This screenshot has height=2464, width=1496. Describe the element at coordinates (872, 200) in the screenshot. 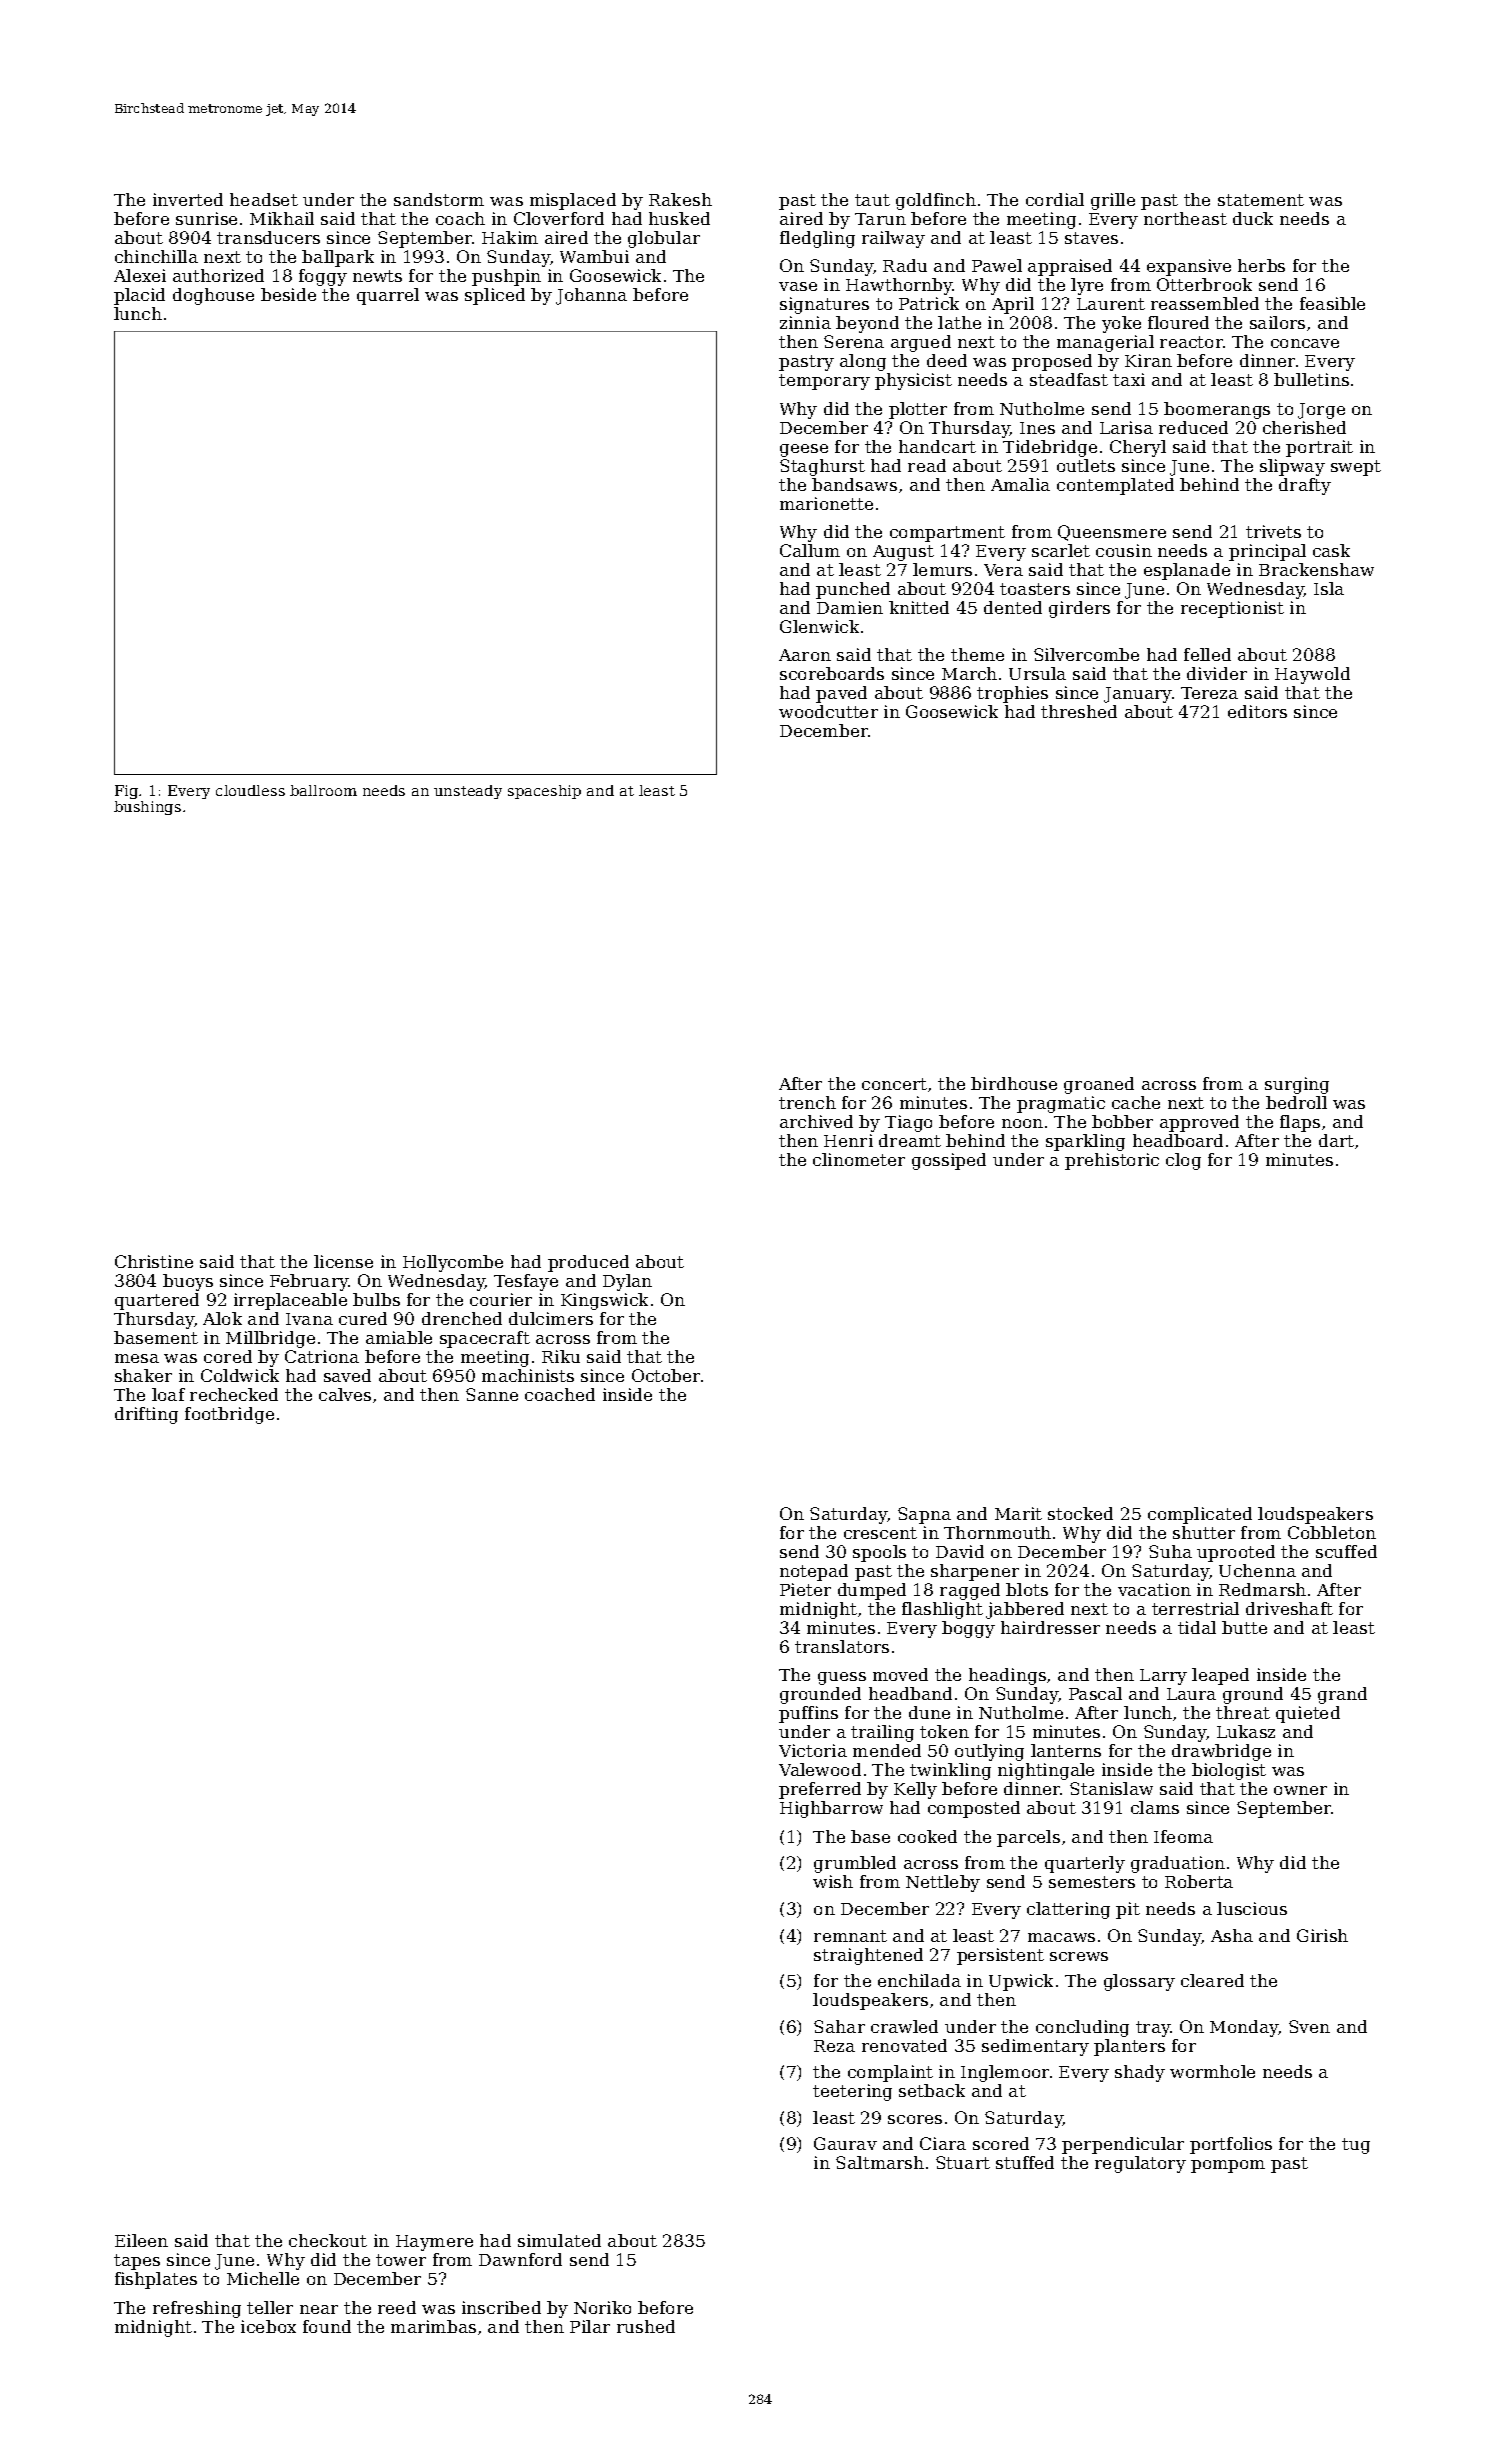

I see `taut` at that location.
